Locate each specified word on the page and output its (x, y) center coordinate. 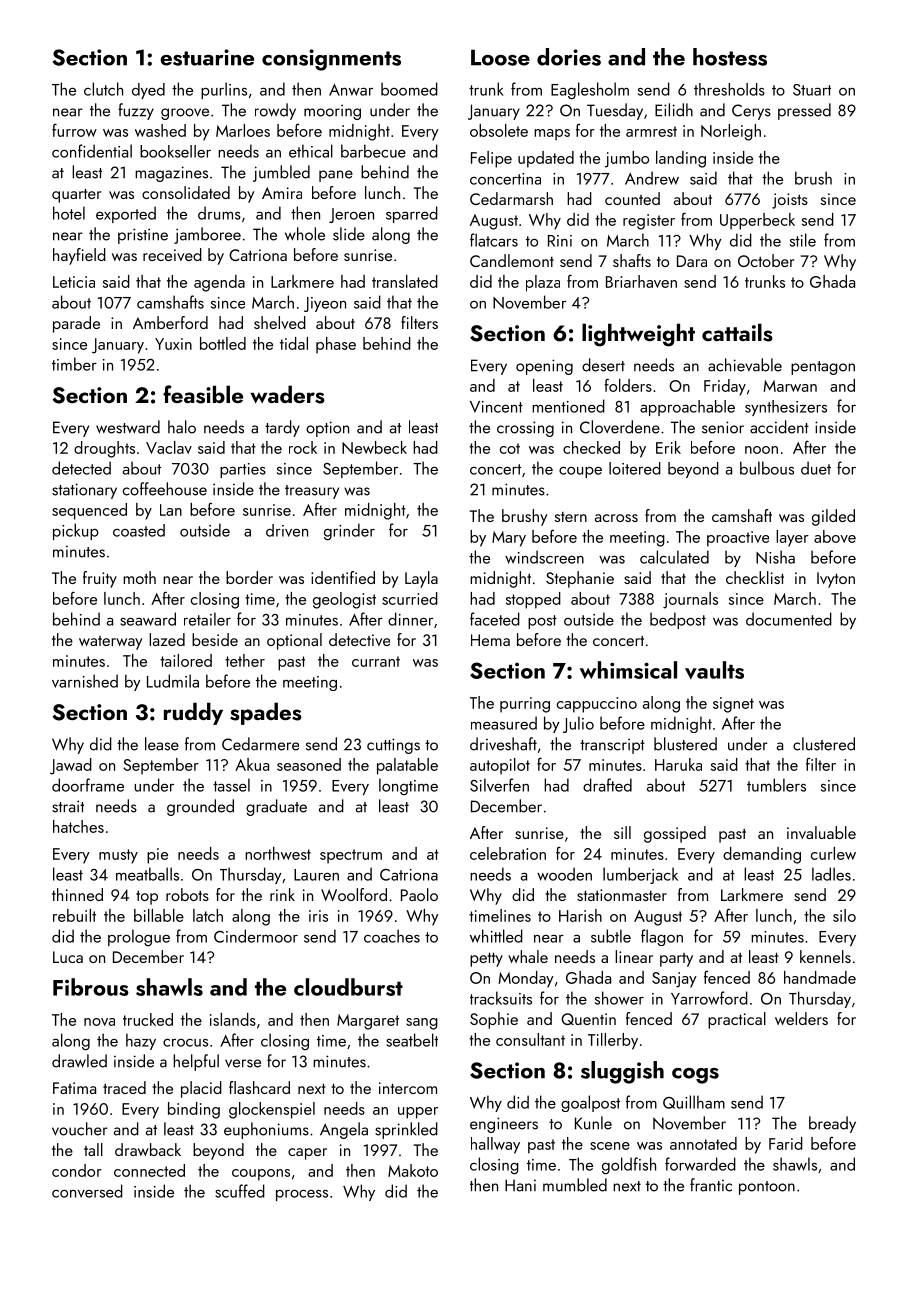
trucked (148, 1019)
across (616, 518)
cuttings (393, 746)
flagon (662, 937)
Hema (490, 640)
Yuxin (173, 344)
